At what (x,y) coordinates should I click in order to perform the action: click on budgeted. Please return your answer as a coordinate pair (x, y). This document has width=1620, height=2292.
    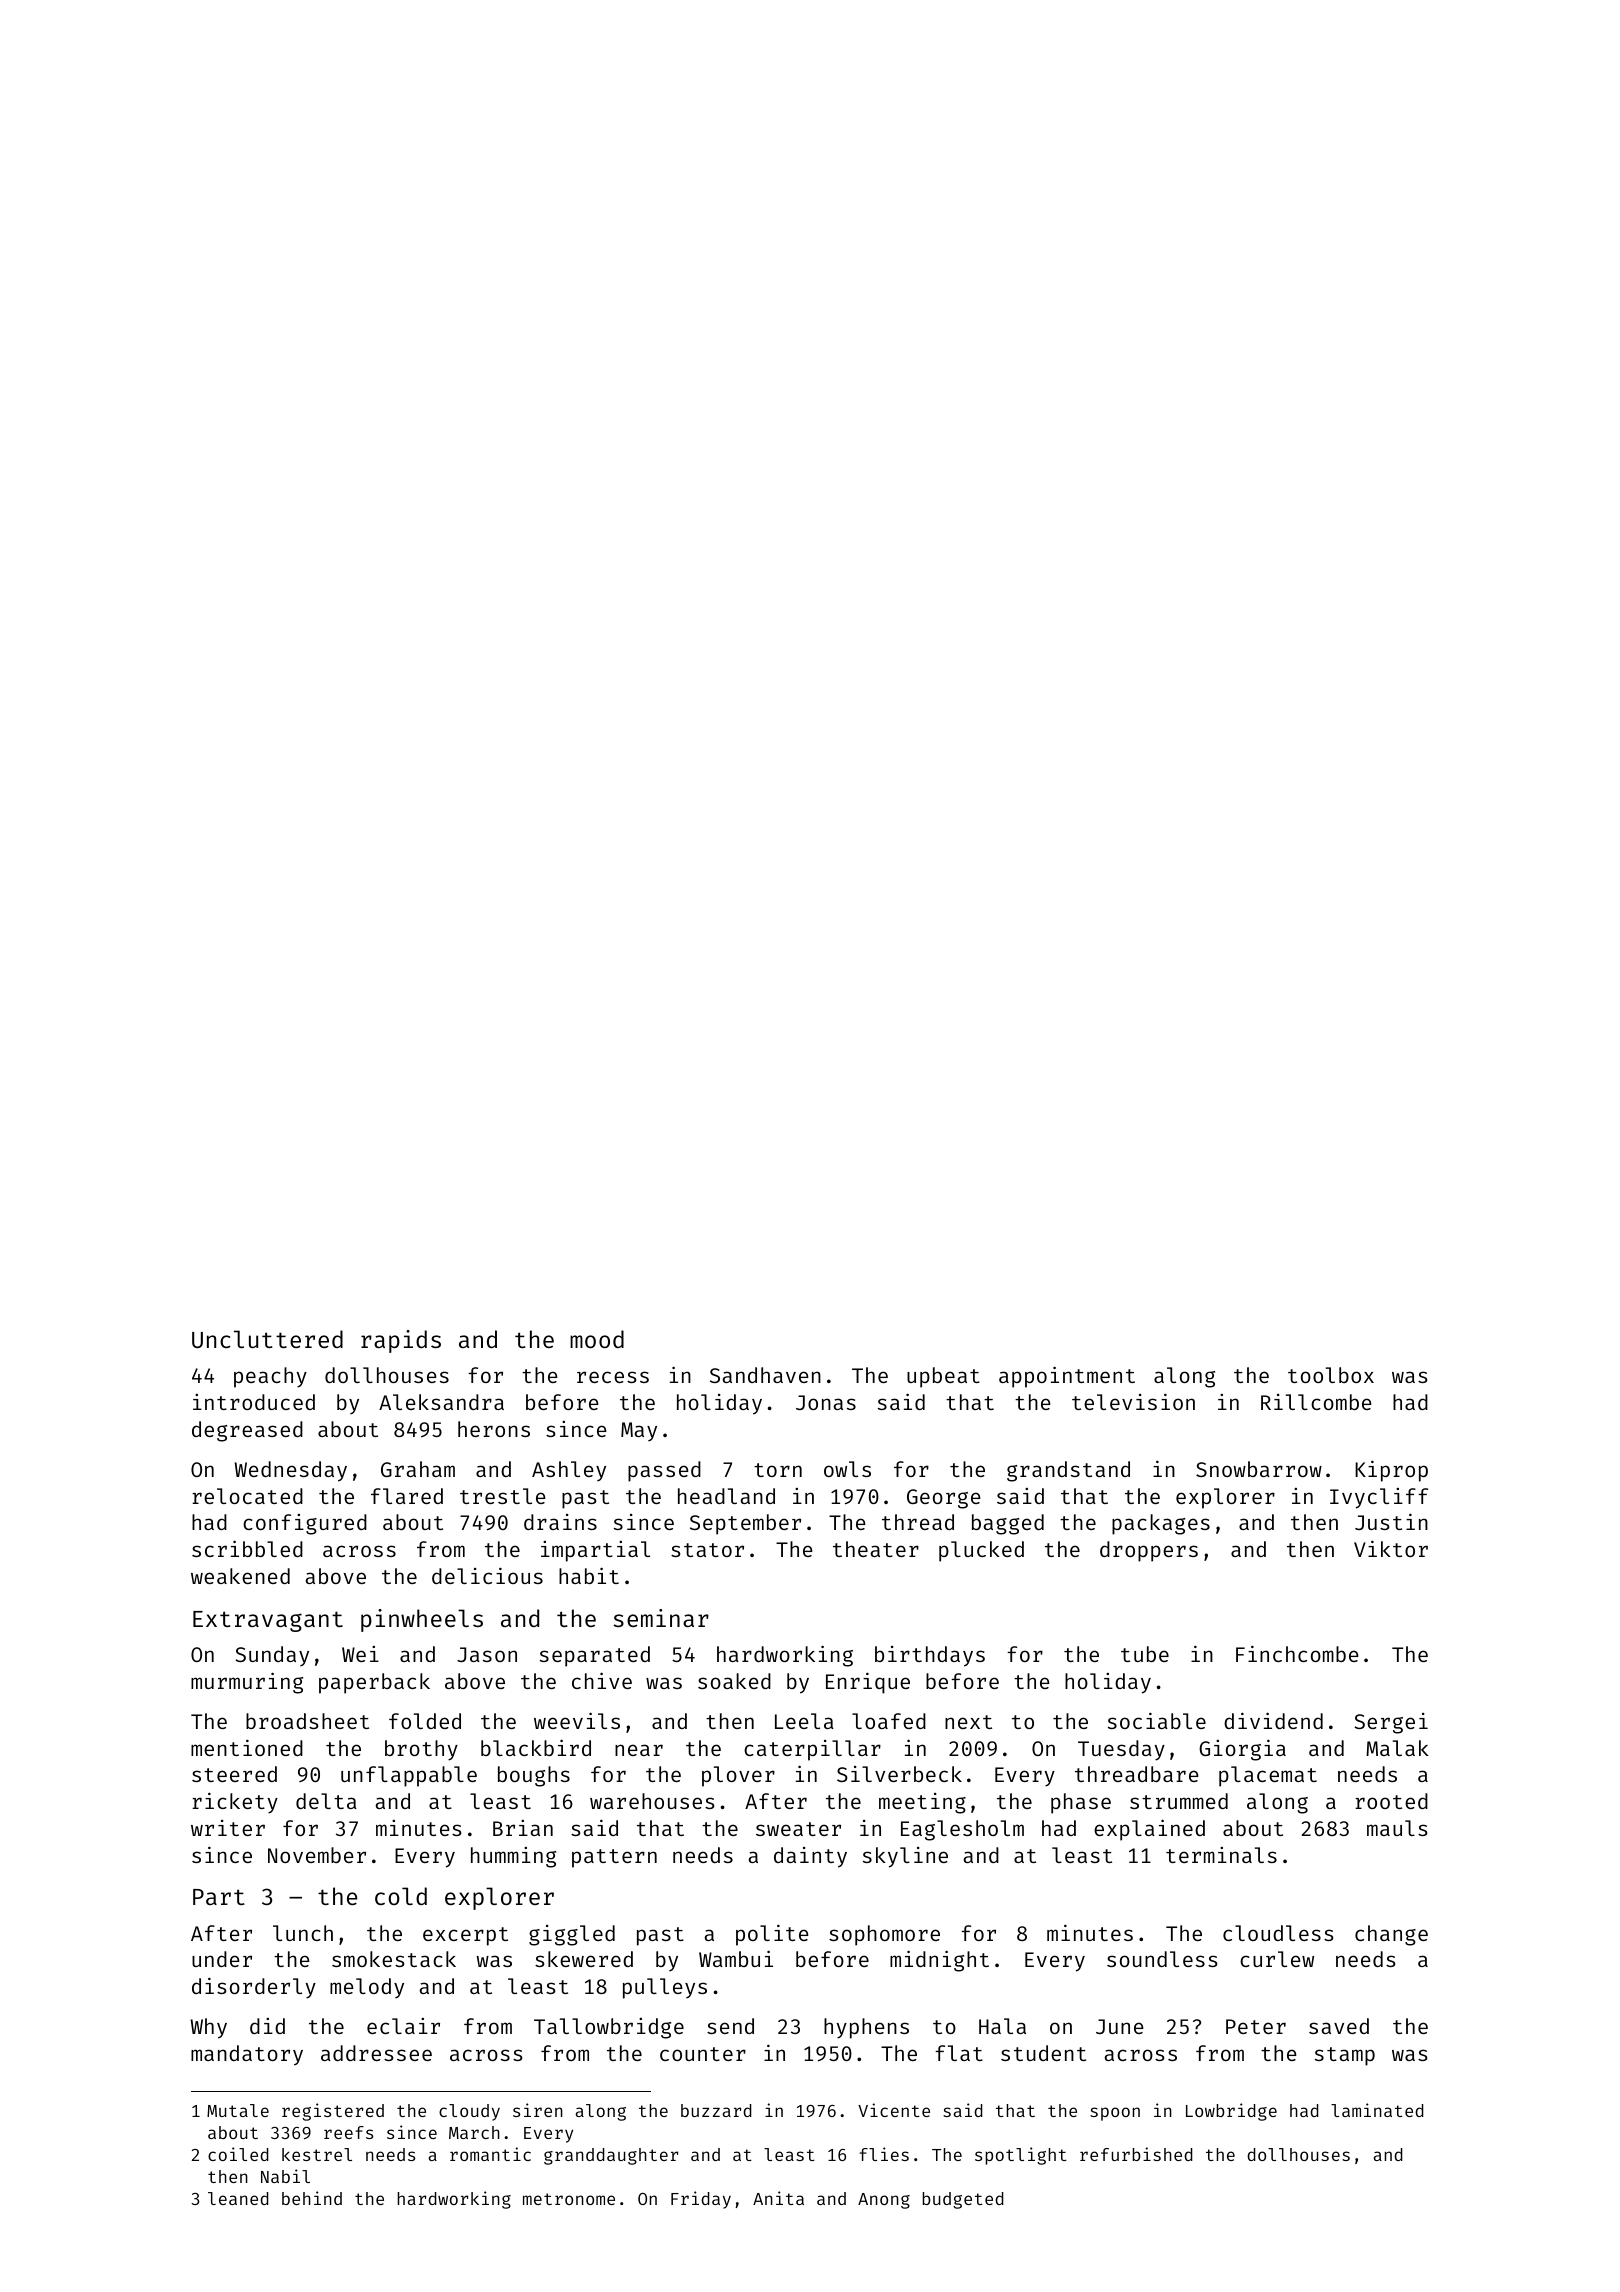
    Looking at the image, I should click on (963, 2200).
